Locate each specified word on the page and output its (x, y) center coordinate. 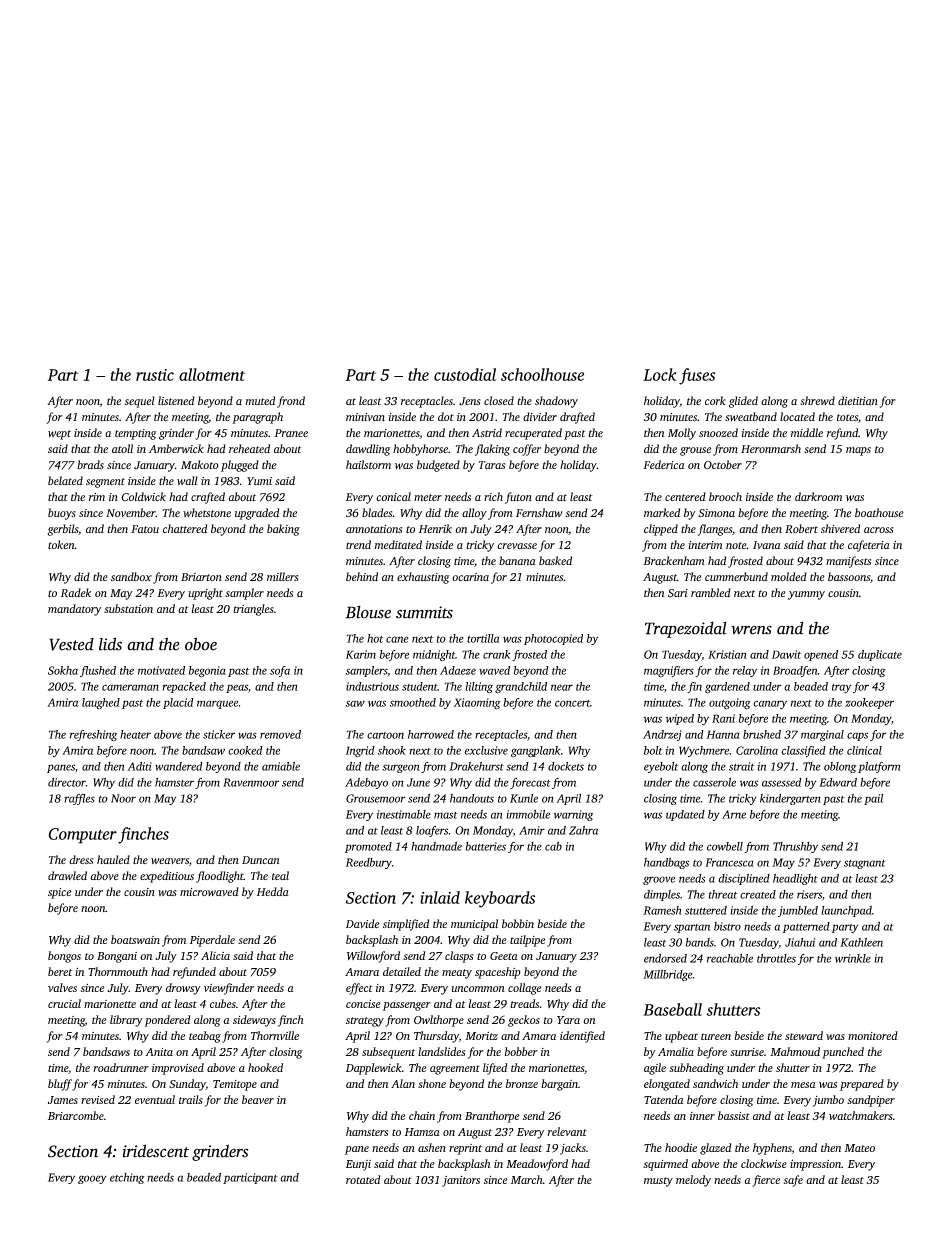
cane (397, 639)
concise (363, 1004)
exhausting (423, 578)
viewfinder (229, 989)
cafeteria (869, 546)
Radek (76, 592)
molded (789, 576)
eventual (155, 1099)
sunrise (747, 1052)
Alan (403, 1083)
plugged (240, 466)
